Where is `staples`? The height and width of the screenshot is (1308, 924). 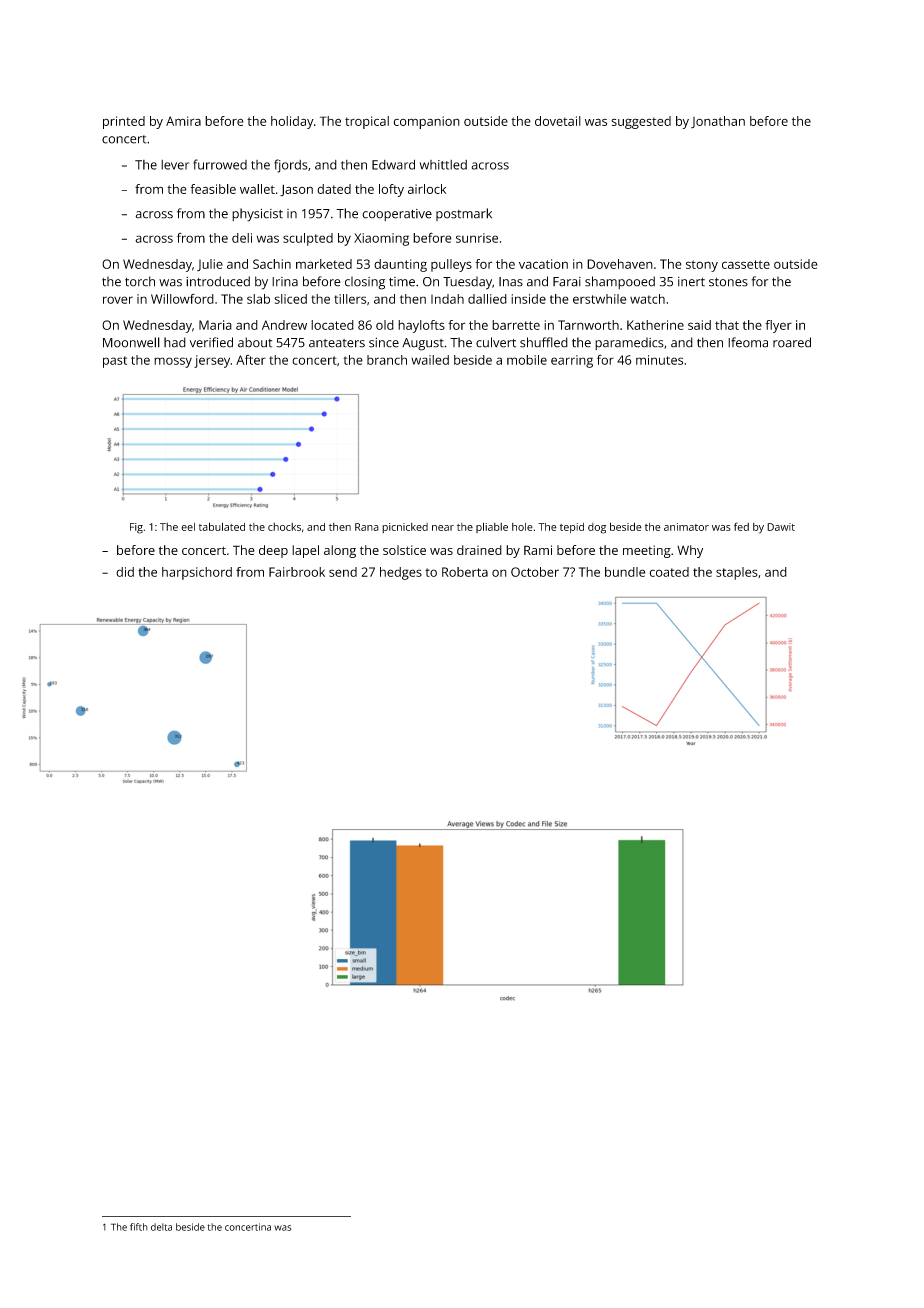 staples is located at coordinates (737, 573).
